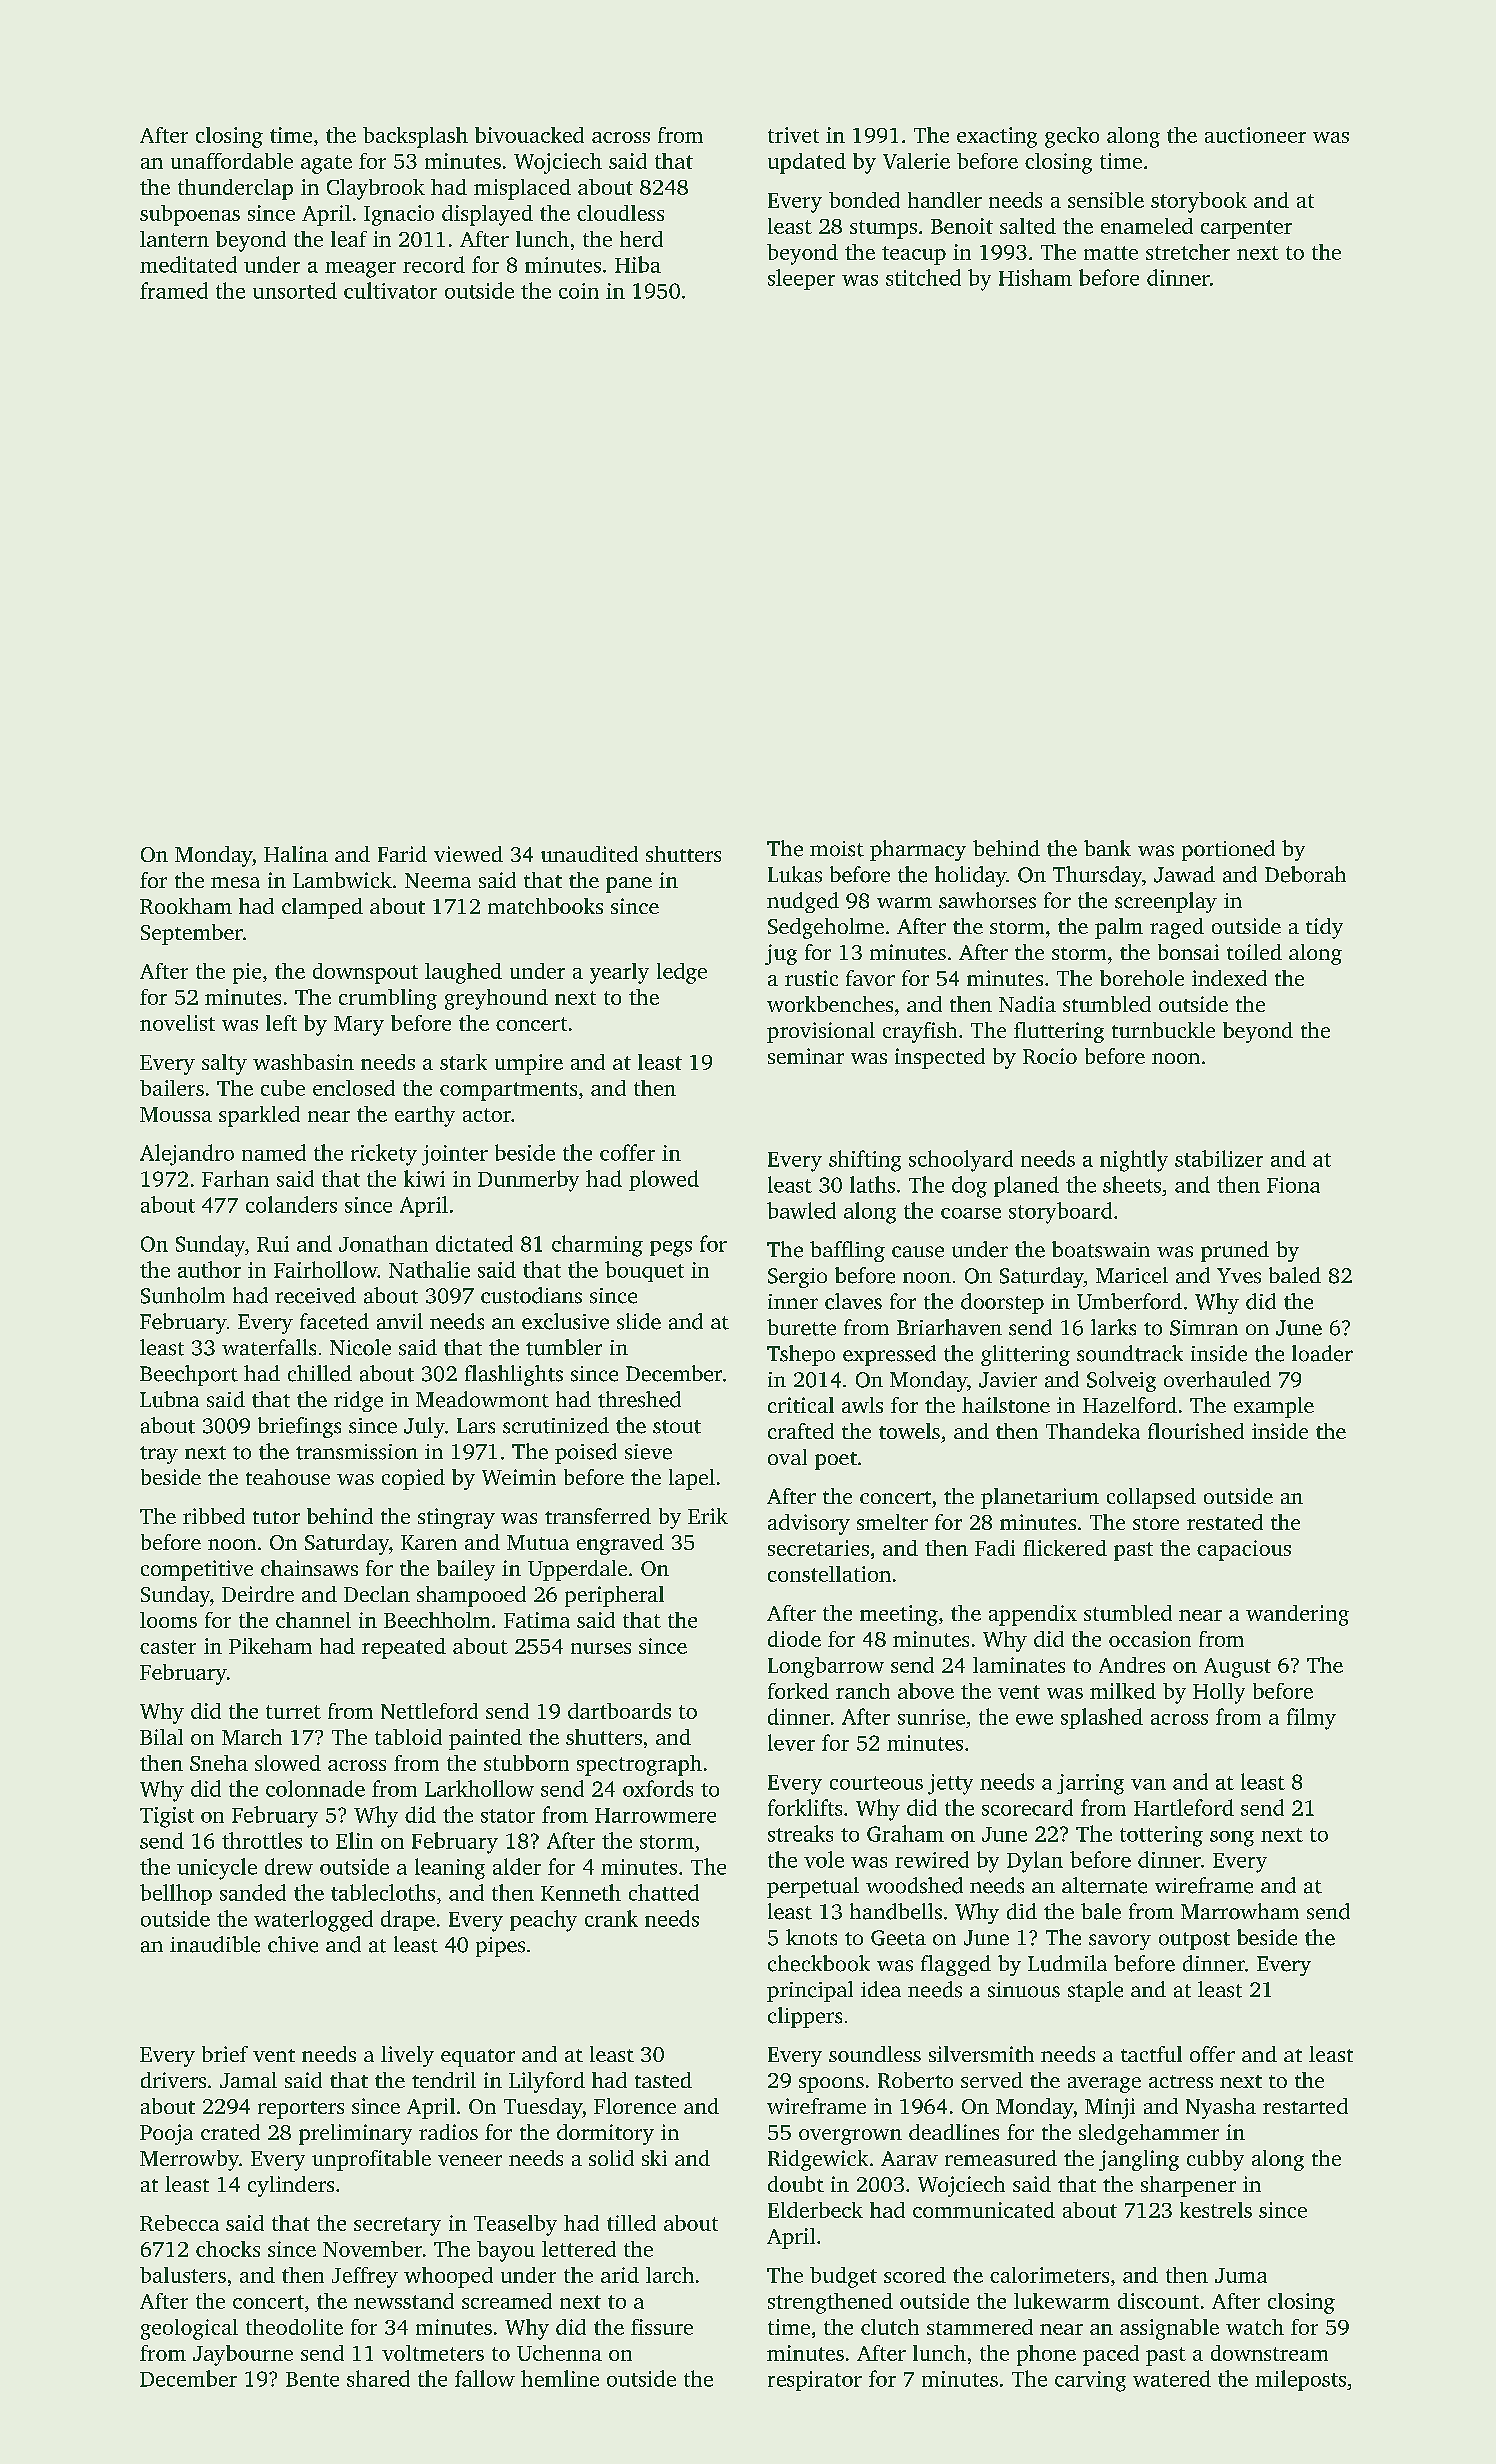  I want to click on coin, so click(579, 291).
